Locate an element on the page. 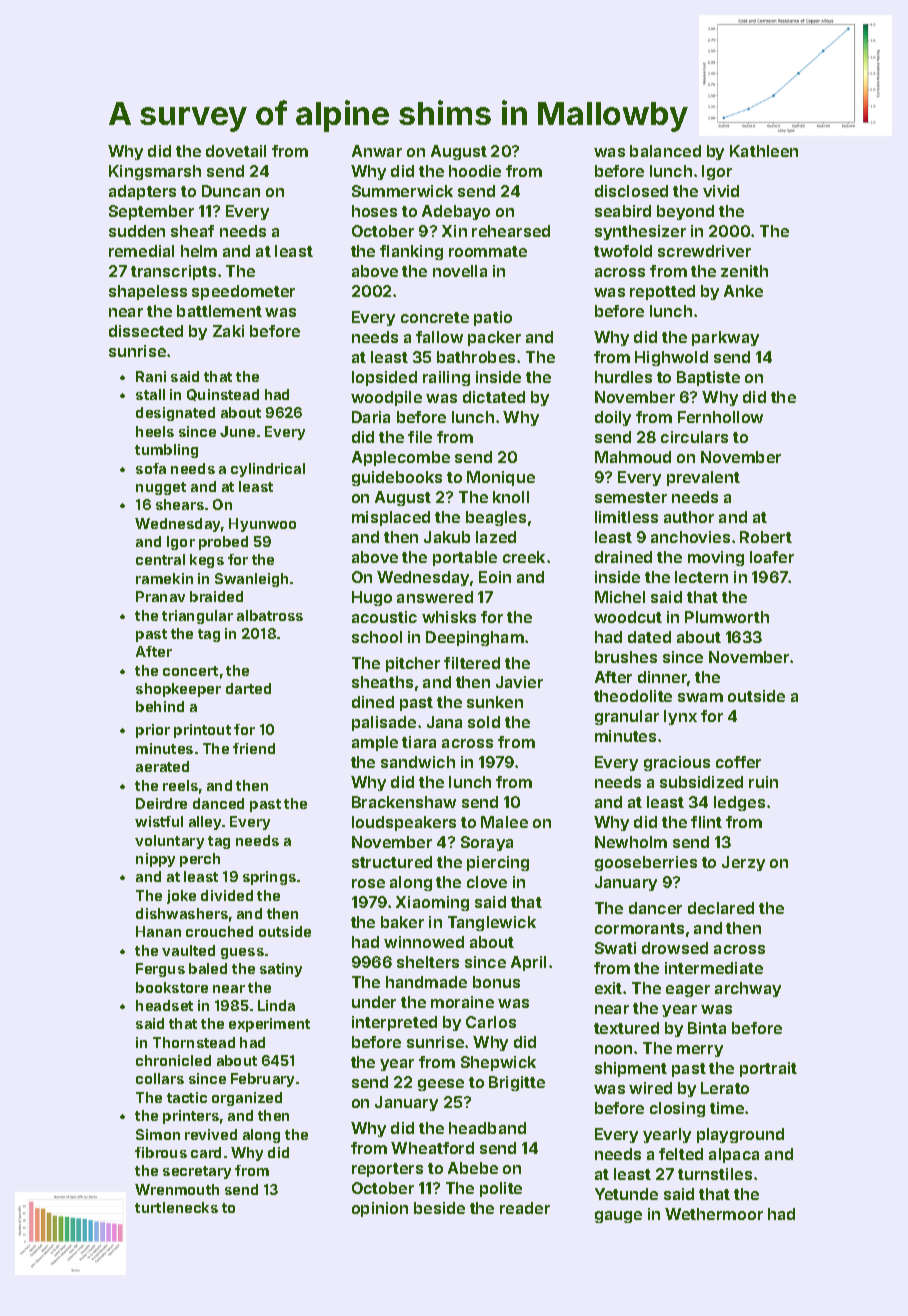 Image resolution: width=908 pixels, height=1316 pixels. opinion is located at coordinates (380, 1209).
